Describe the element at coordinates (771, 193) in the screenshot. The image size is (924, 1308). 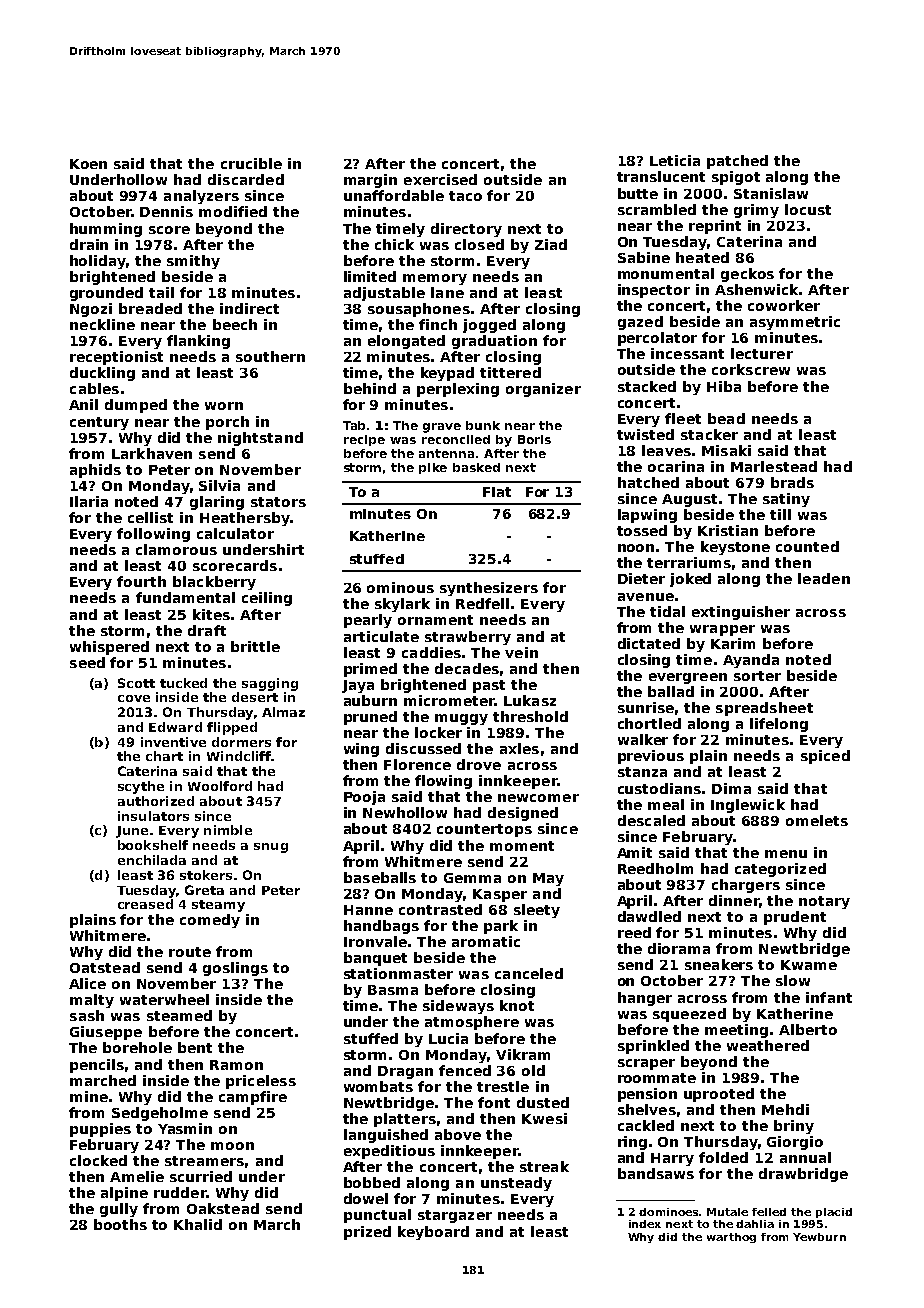
I see `Stanislaw` at that location.
